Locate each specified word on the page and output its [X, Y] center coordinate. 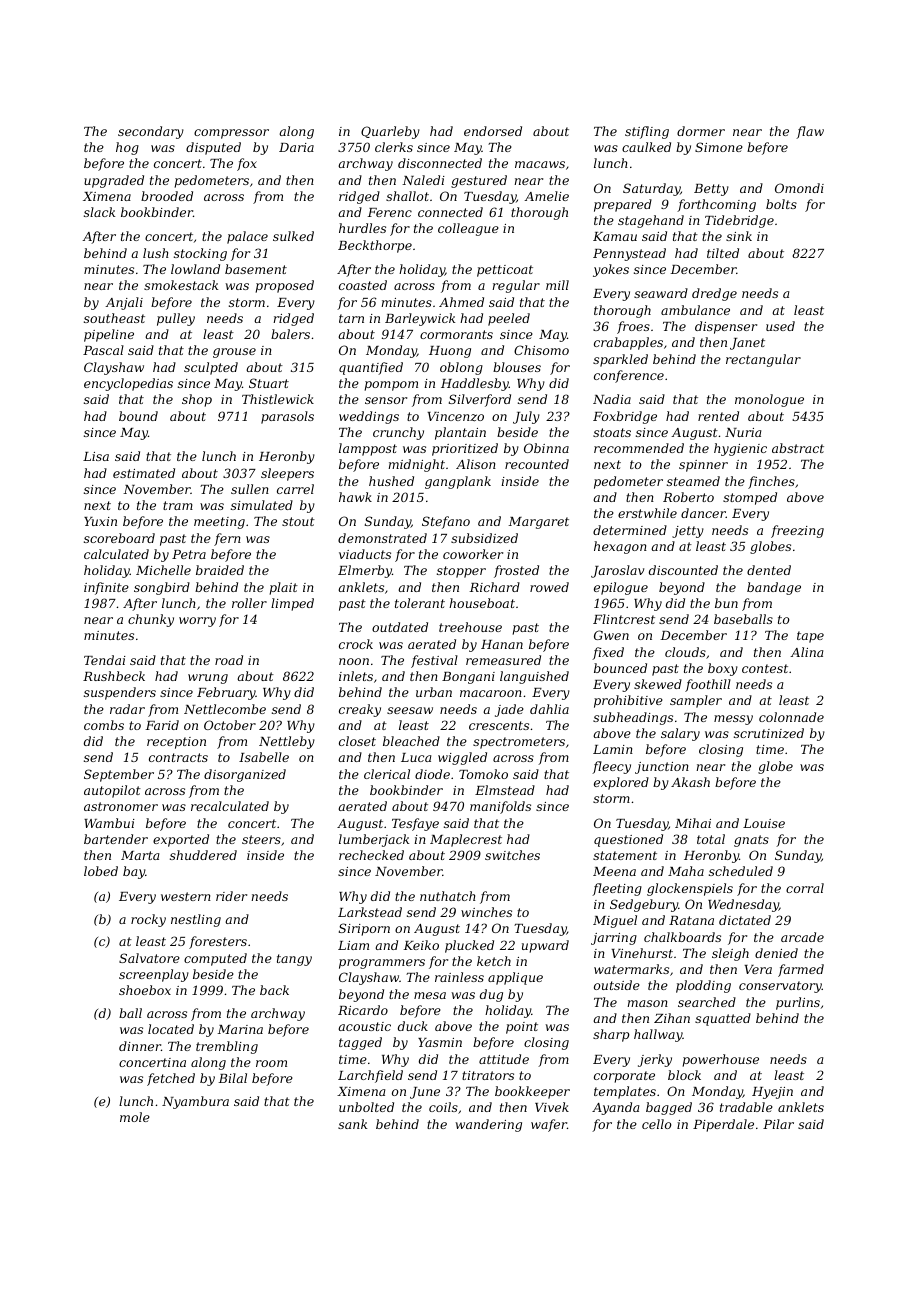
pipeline [109, 335]
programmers [382, 964]
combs [104, 725]
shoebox [145, 990]
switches [512, 855]
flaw [810, 132]
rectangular [763, 360]
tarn [351, 318]
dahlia [549, 709]
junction [662, 768]
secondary [151, 132]
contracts [178, 757]
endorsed [493, 131]
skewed [658, 684]
